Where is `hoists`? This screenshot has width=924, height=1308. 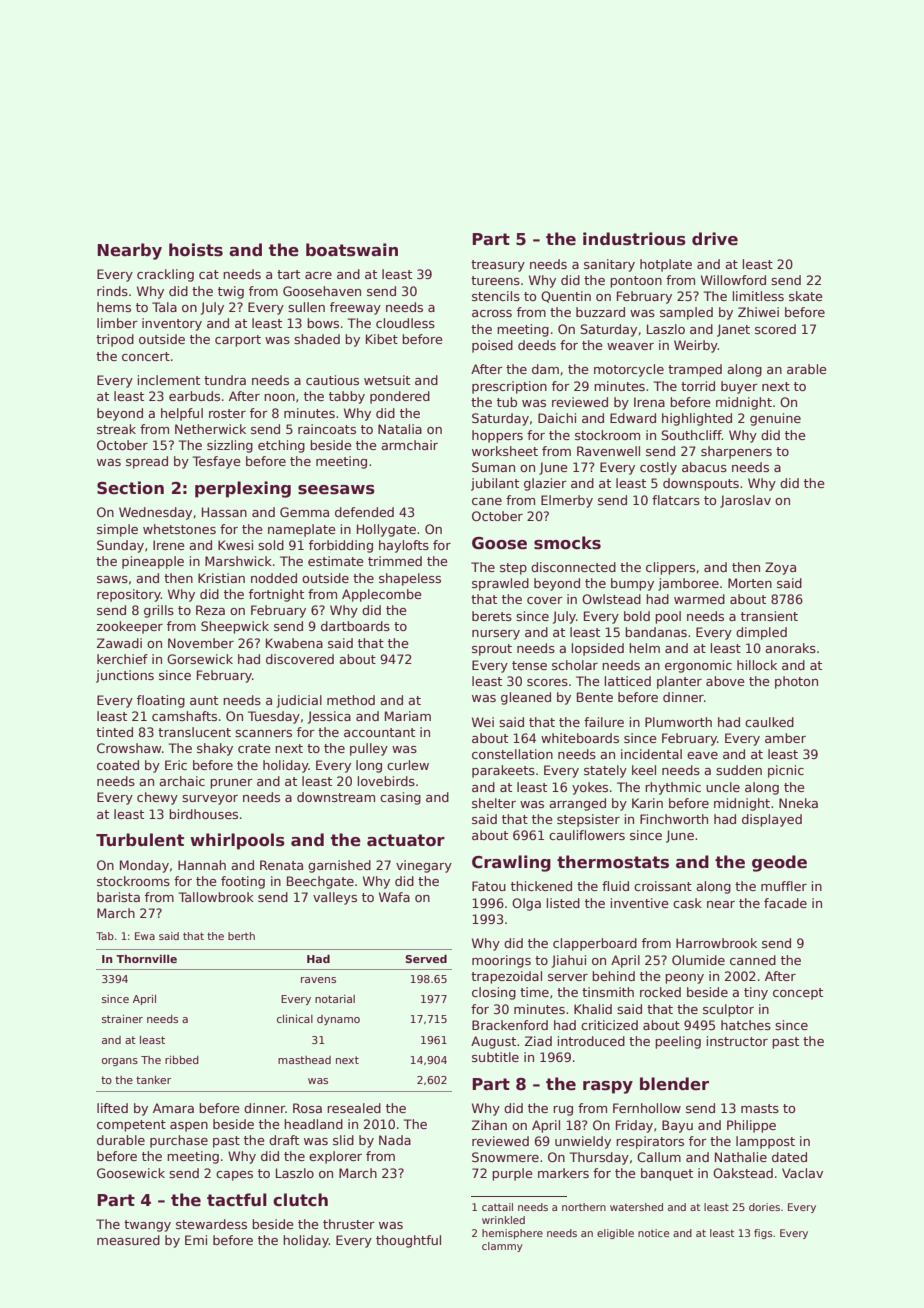
hoists is located at coordinates (196, 250).
